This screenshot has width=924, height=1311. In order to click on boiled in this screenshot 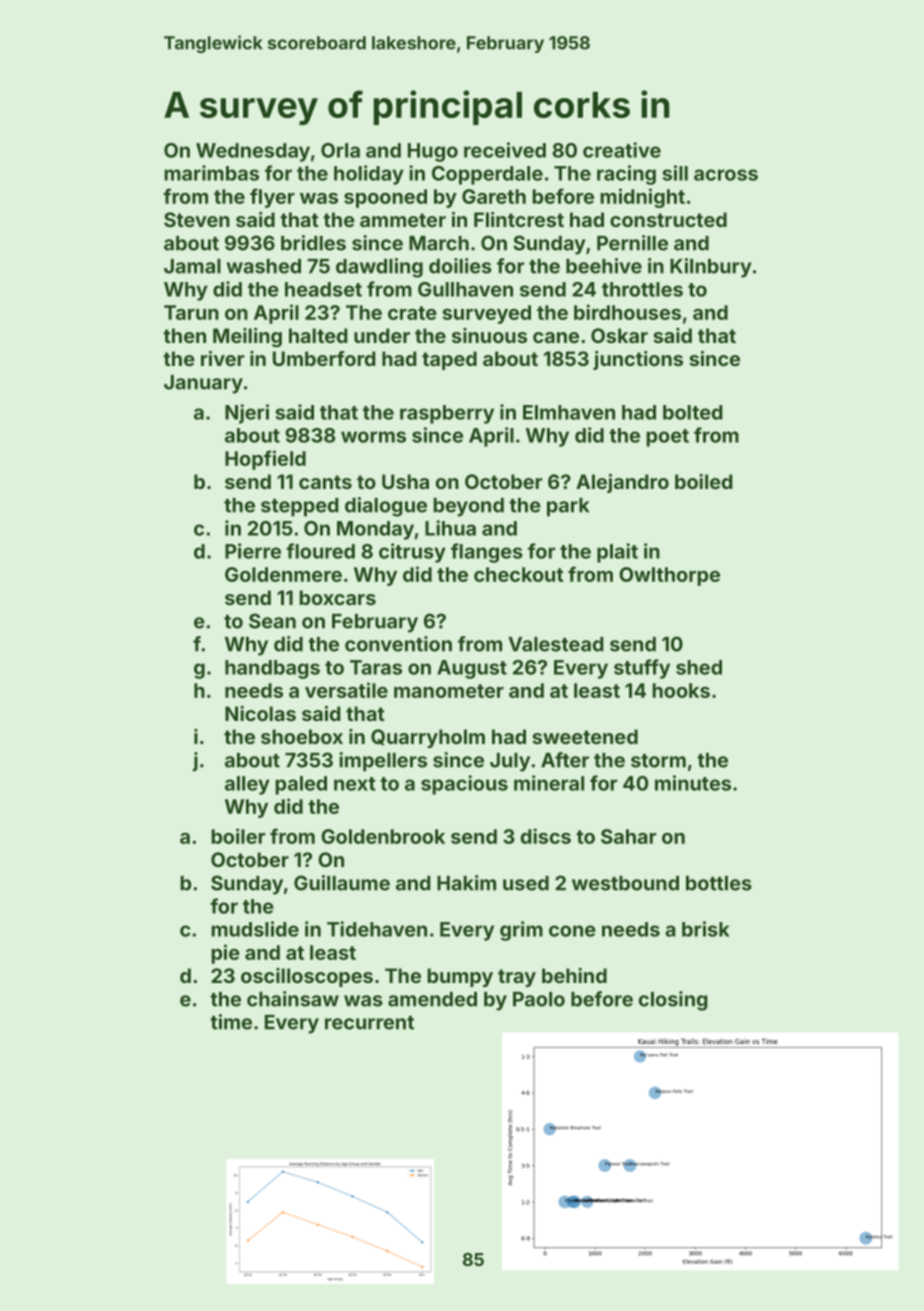, I will do `click(704, 481)`.
